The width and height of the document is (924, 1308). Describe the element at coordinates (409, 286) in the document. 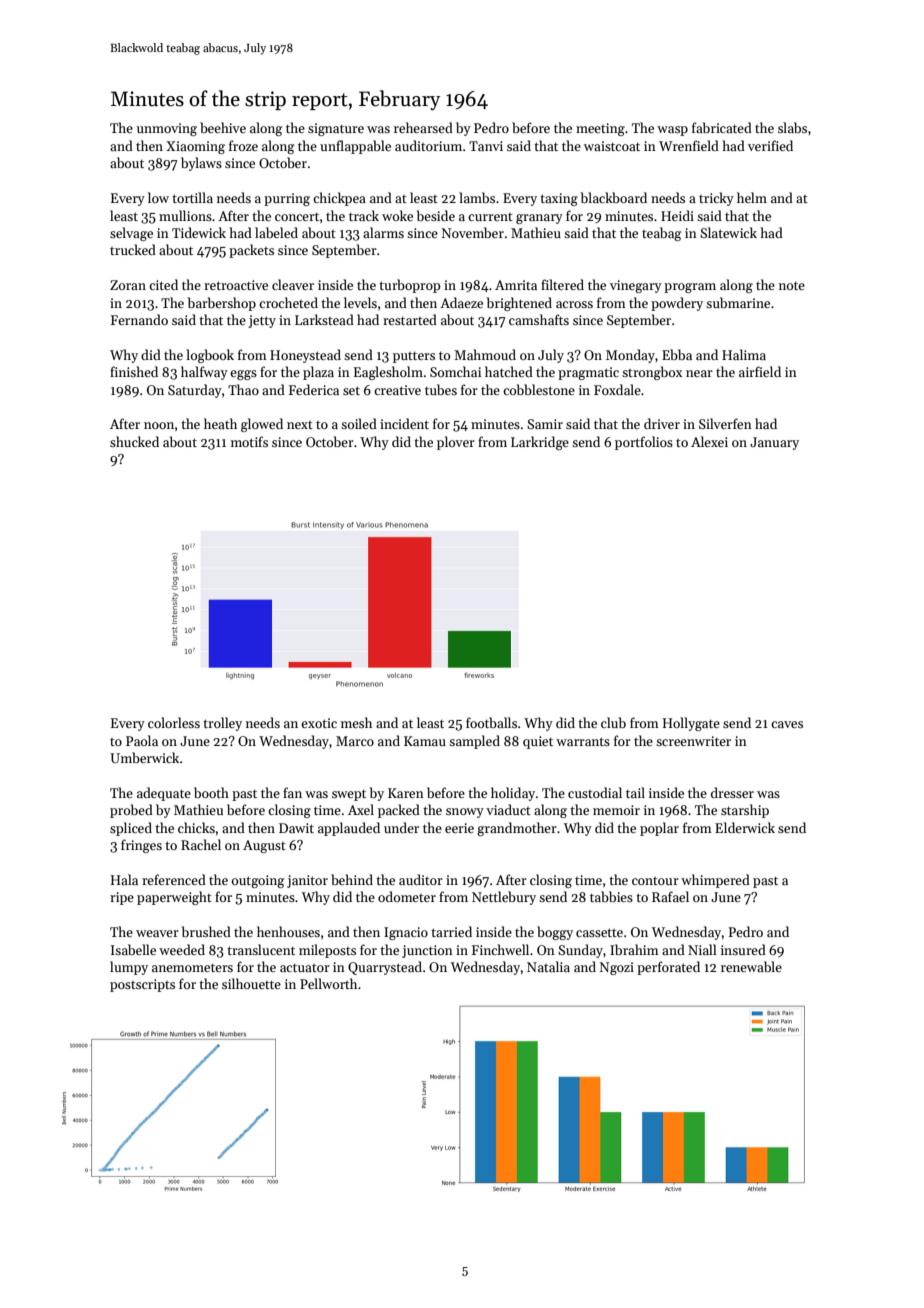

I see `turboprop` at that location.
